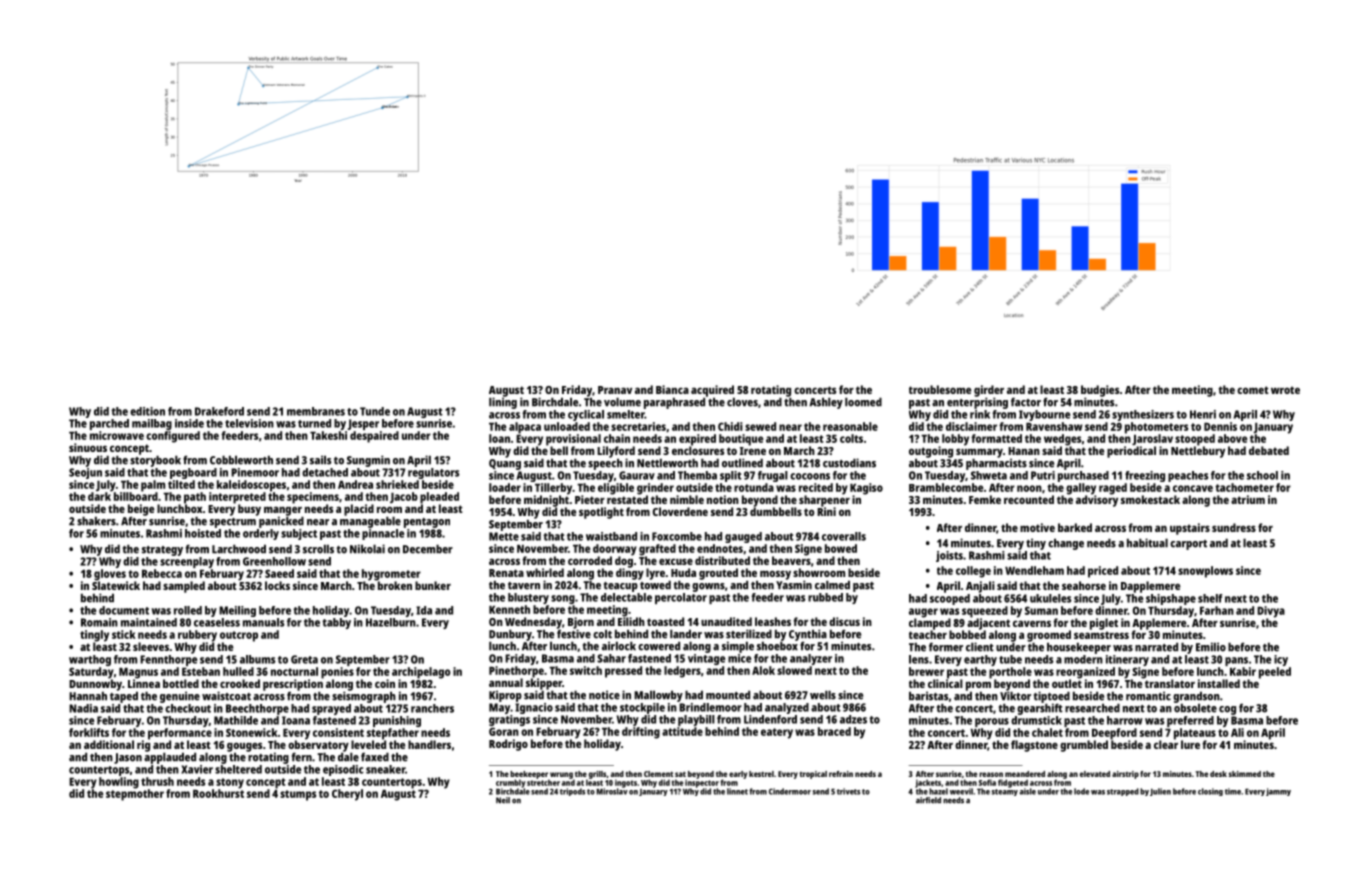 This page has width=1372, height=887. I want to click on barked, so click(1075, 527).
